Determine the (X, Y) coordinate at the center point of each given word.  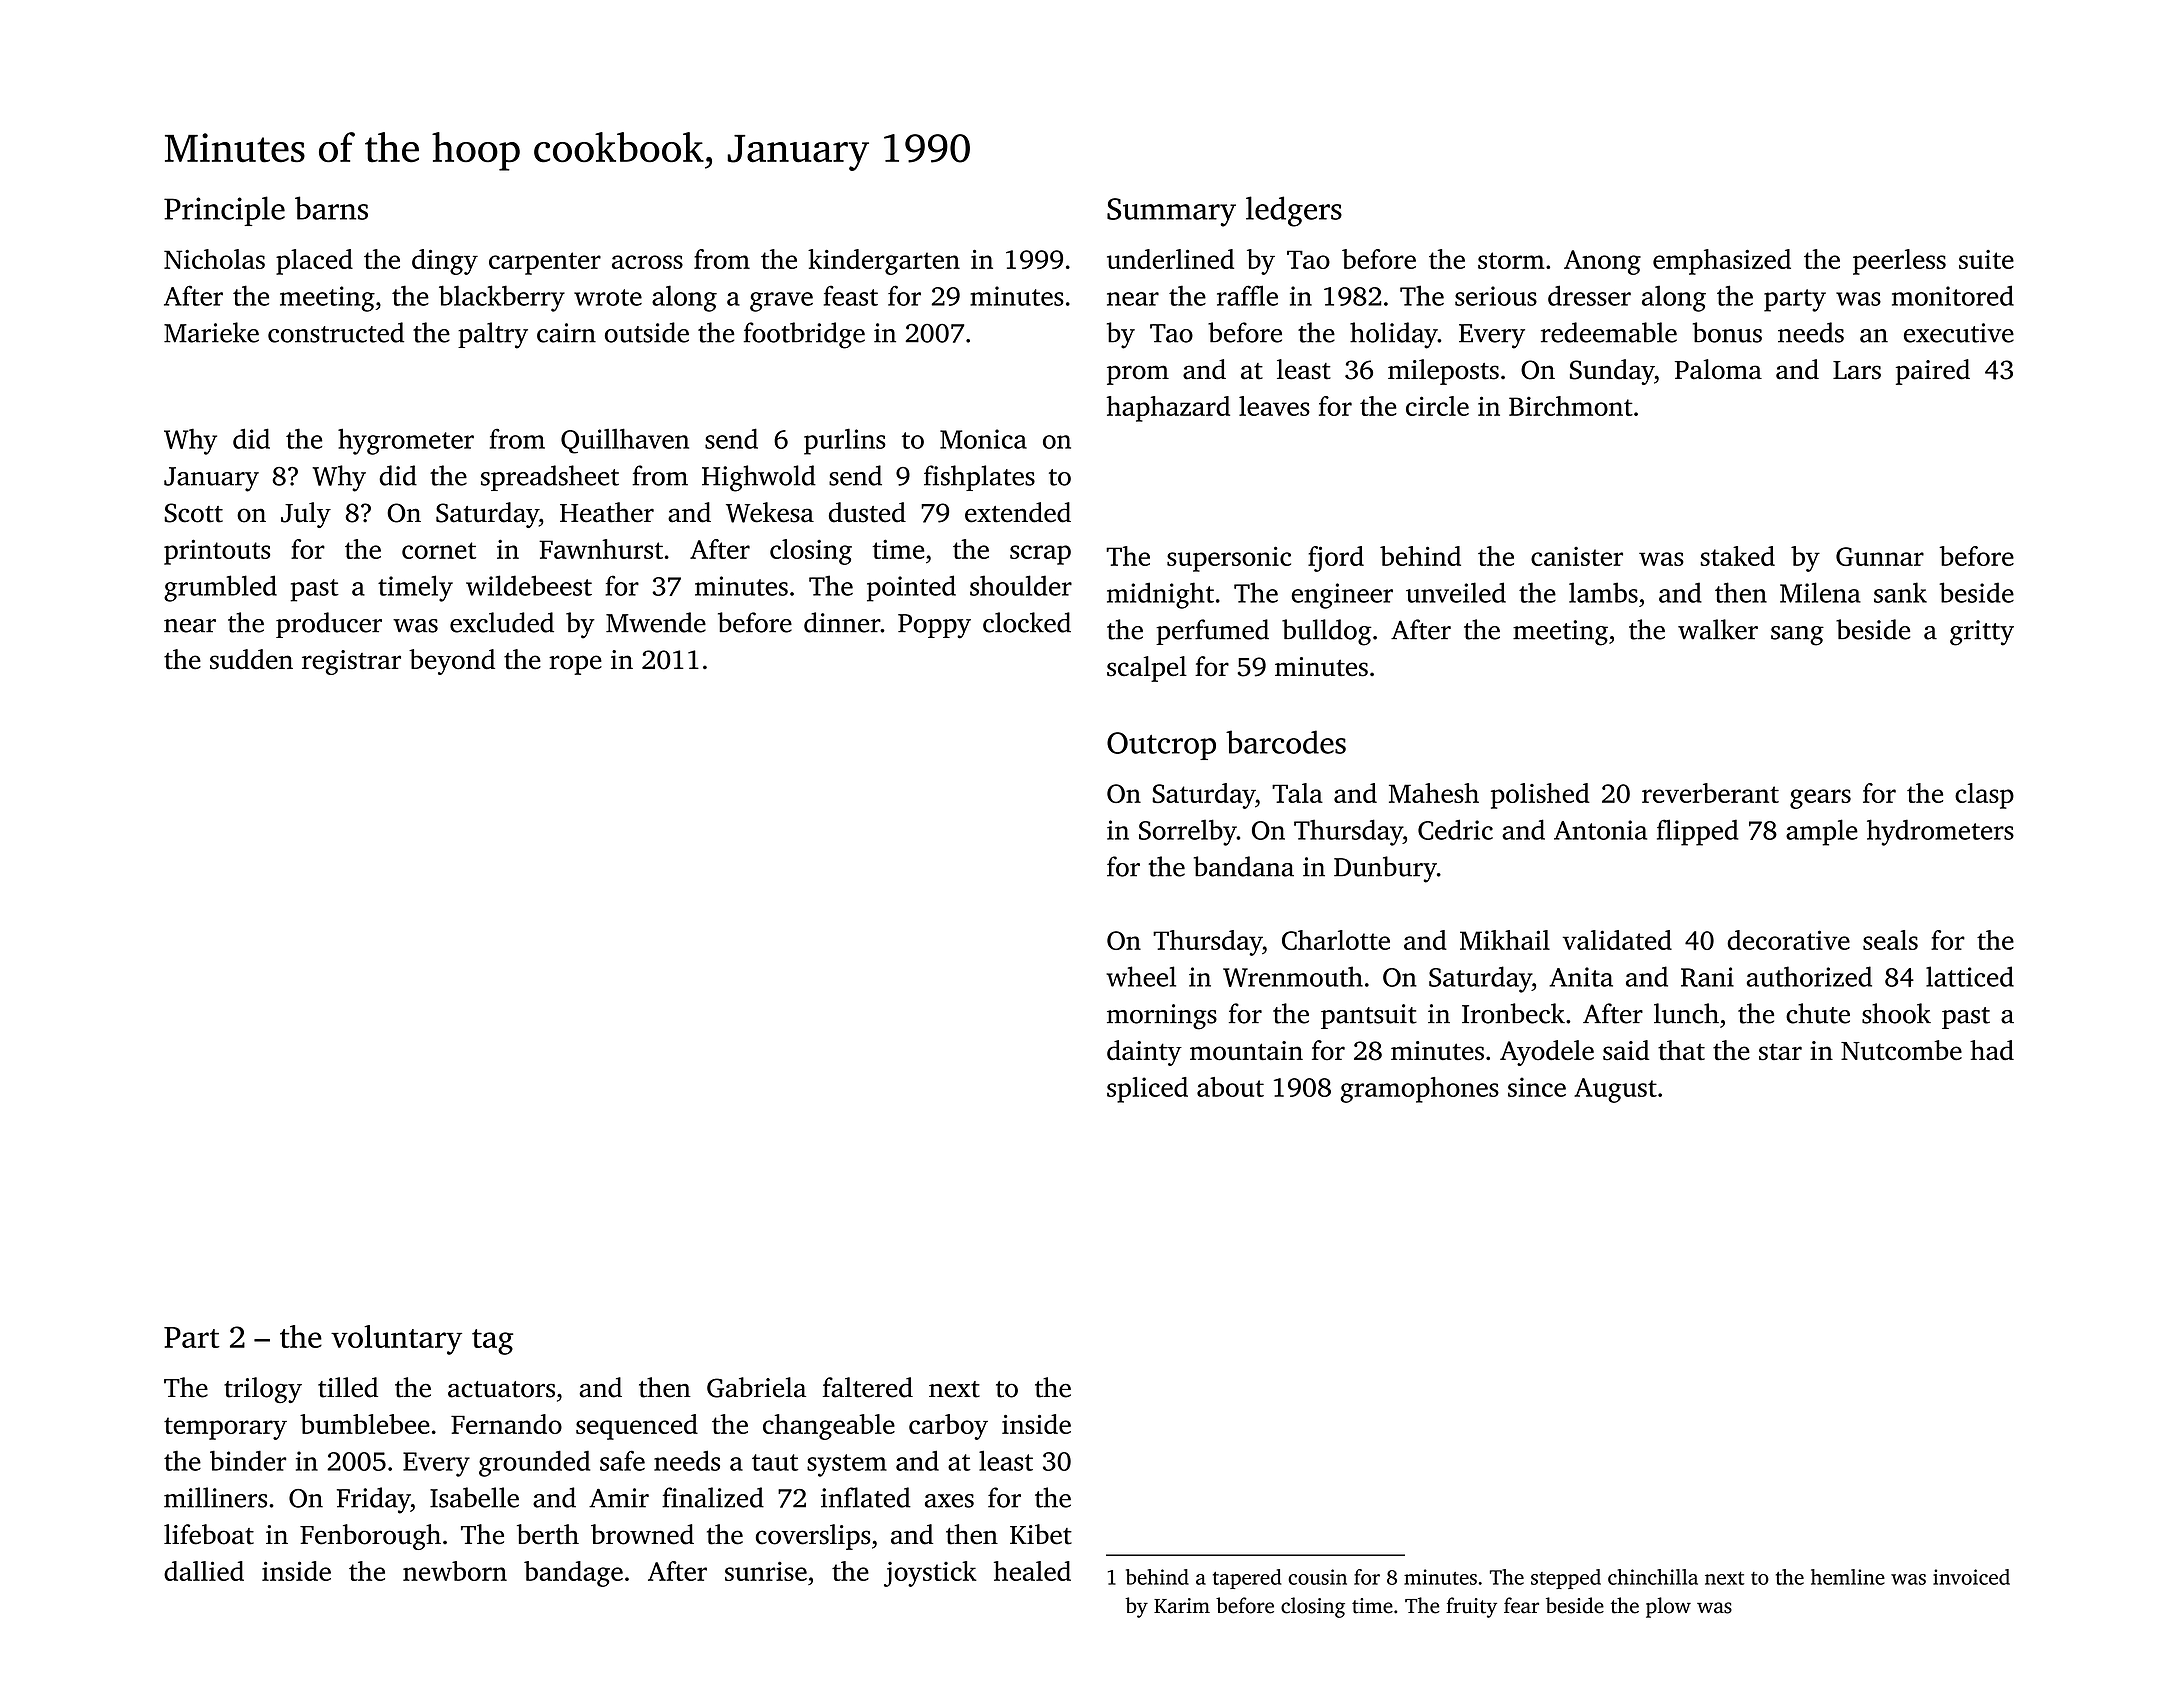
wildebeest (529, 585)
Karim (1182, 1606)
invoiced (1971, 1577)
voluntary (396, 1340)
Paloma (1718, 369)
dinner (842, 622)
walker (1718, 629)
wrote (608, 297)
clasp (1984, 796)
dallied (204, 1571)
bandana (1244, 866)
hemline (1848, 1577)
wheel (1141, 976)
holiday (1394, 335)
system (847, 1465)
